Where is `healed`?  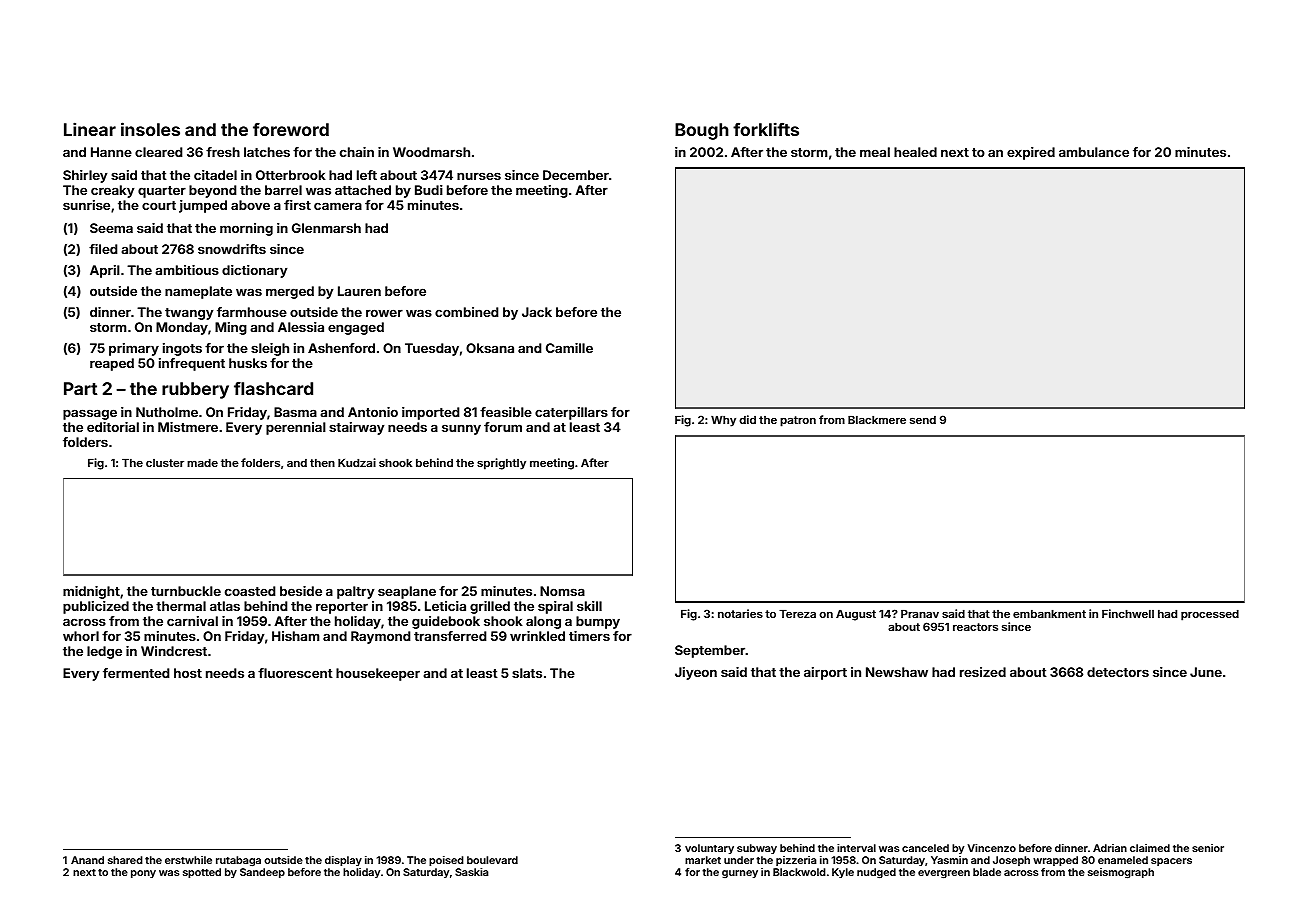 healed is located at coordinates (915, 152).
